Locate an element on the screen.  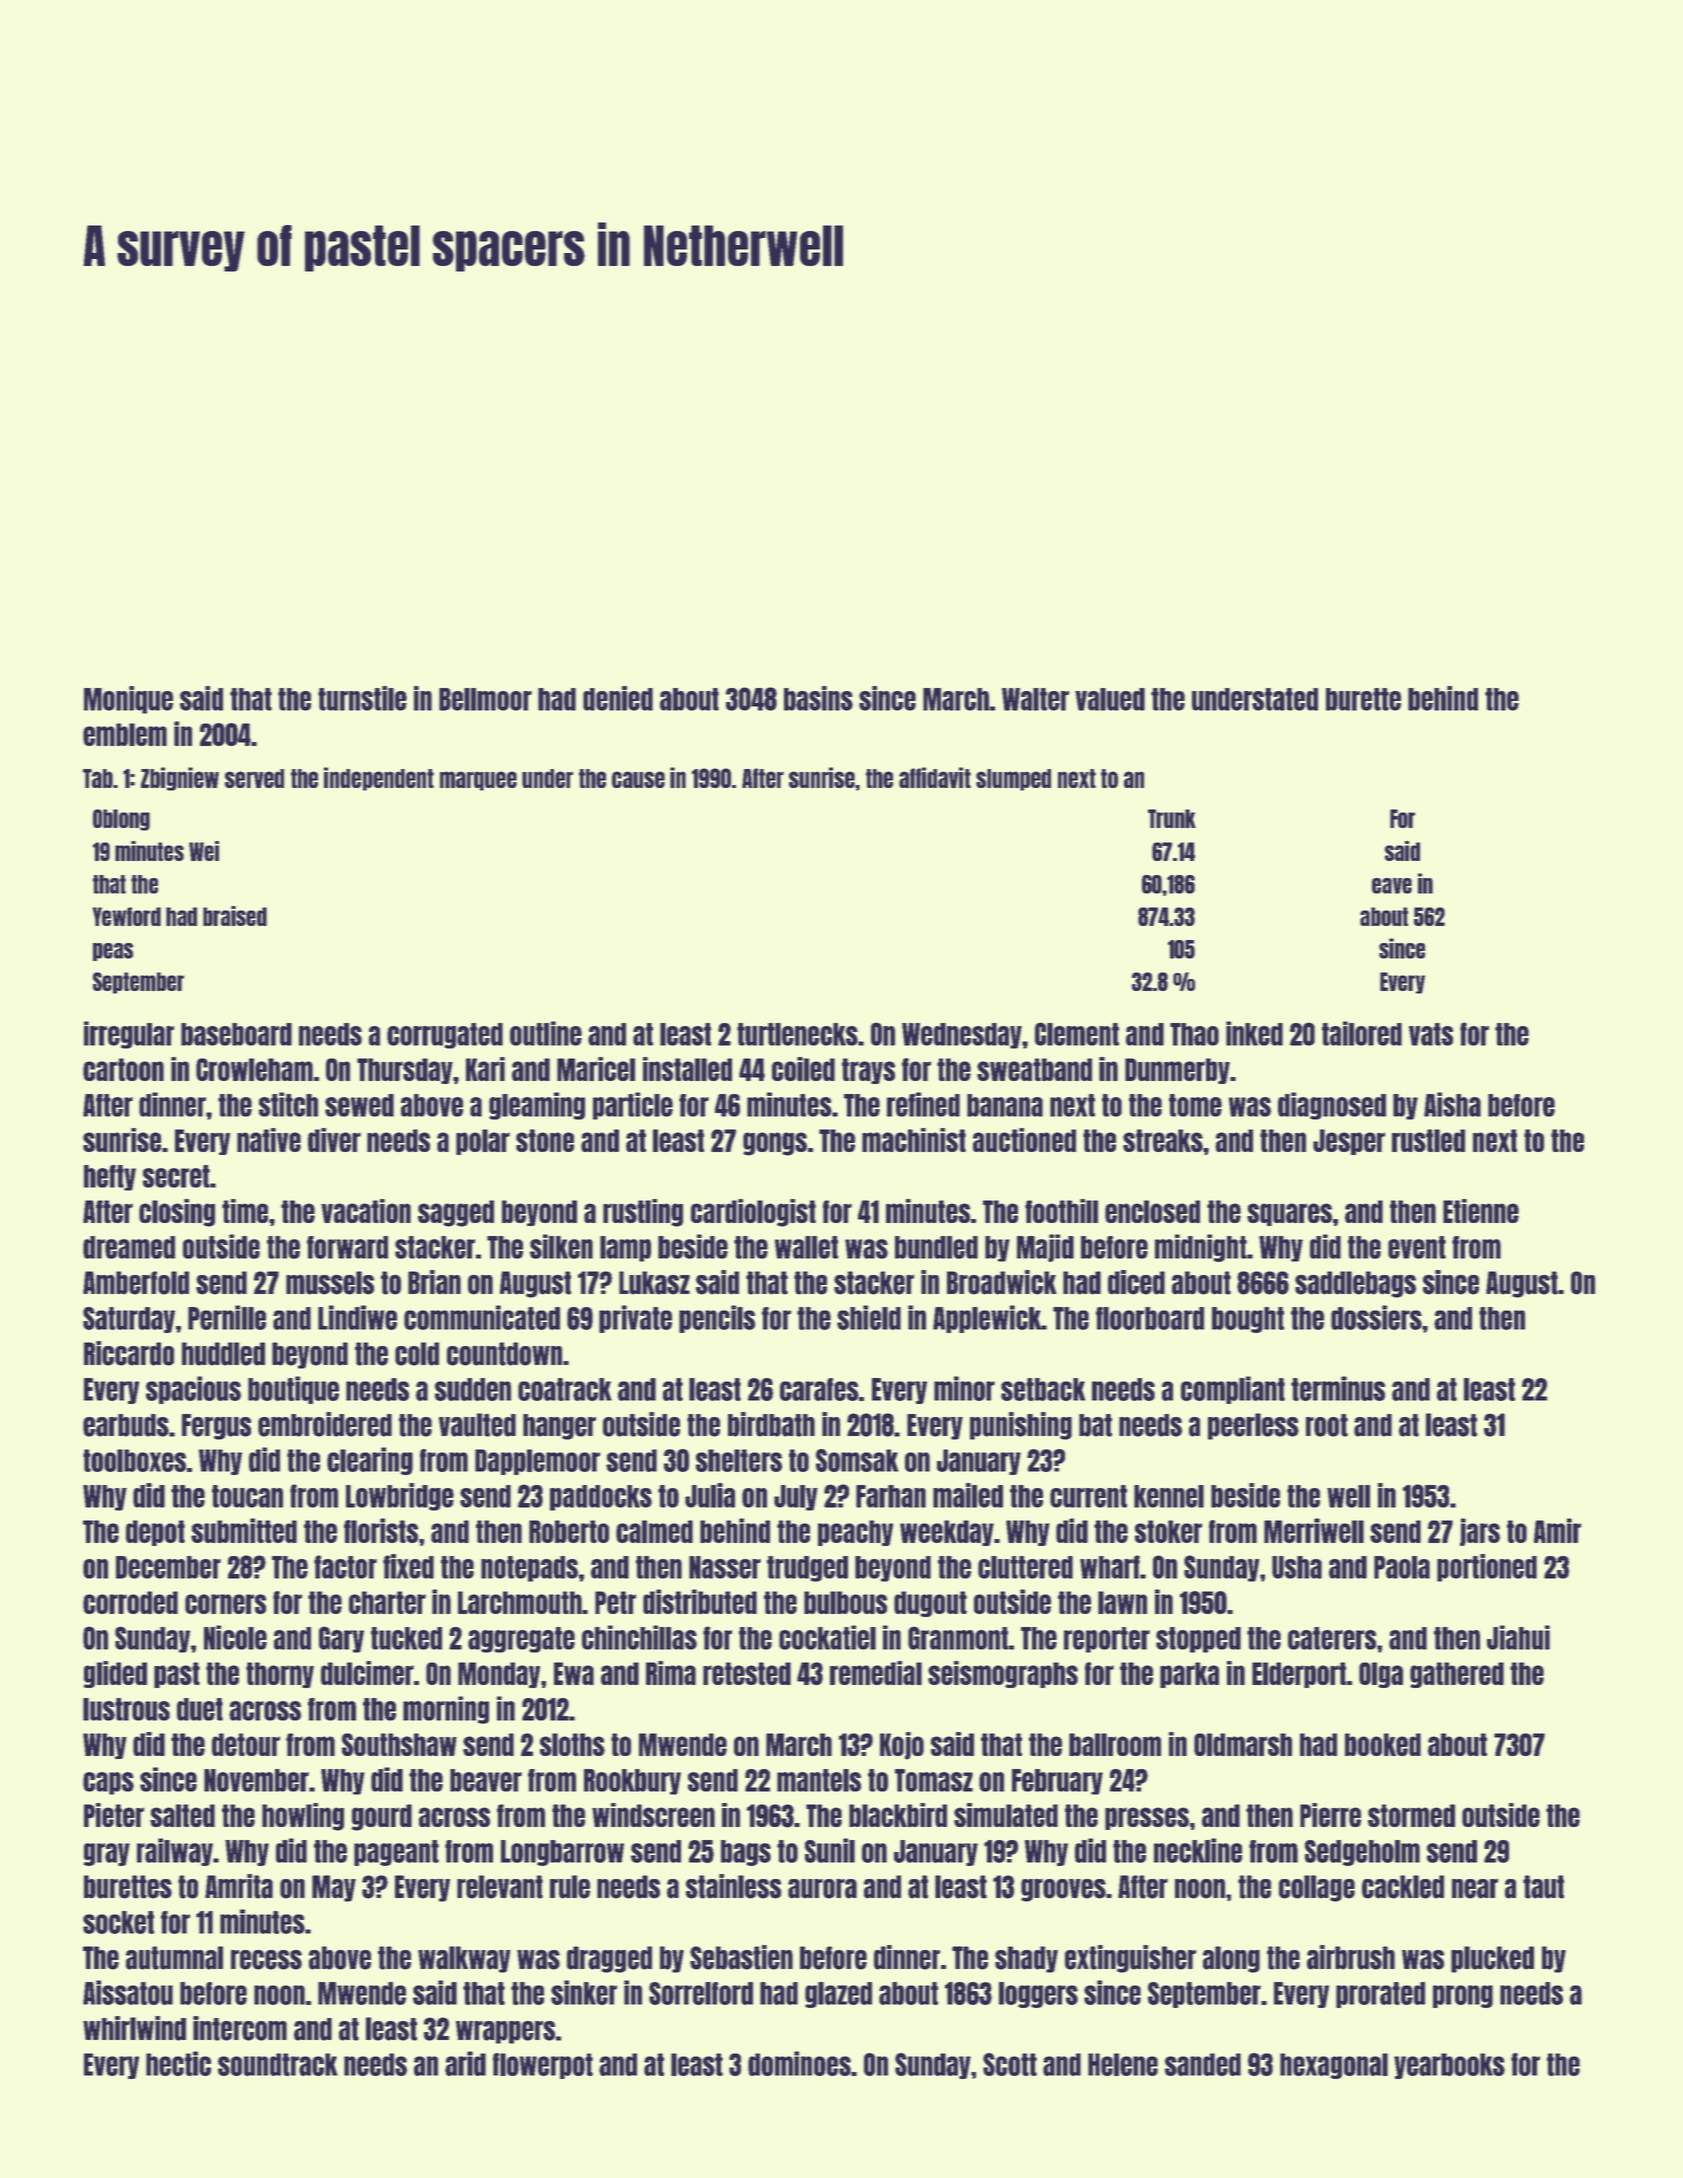
private is located at coordinates (635, 1319).
